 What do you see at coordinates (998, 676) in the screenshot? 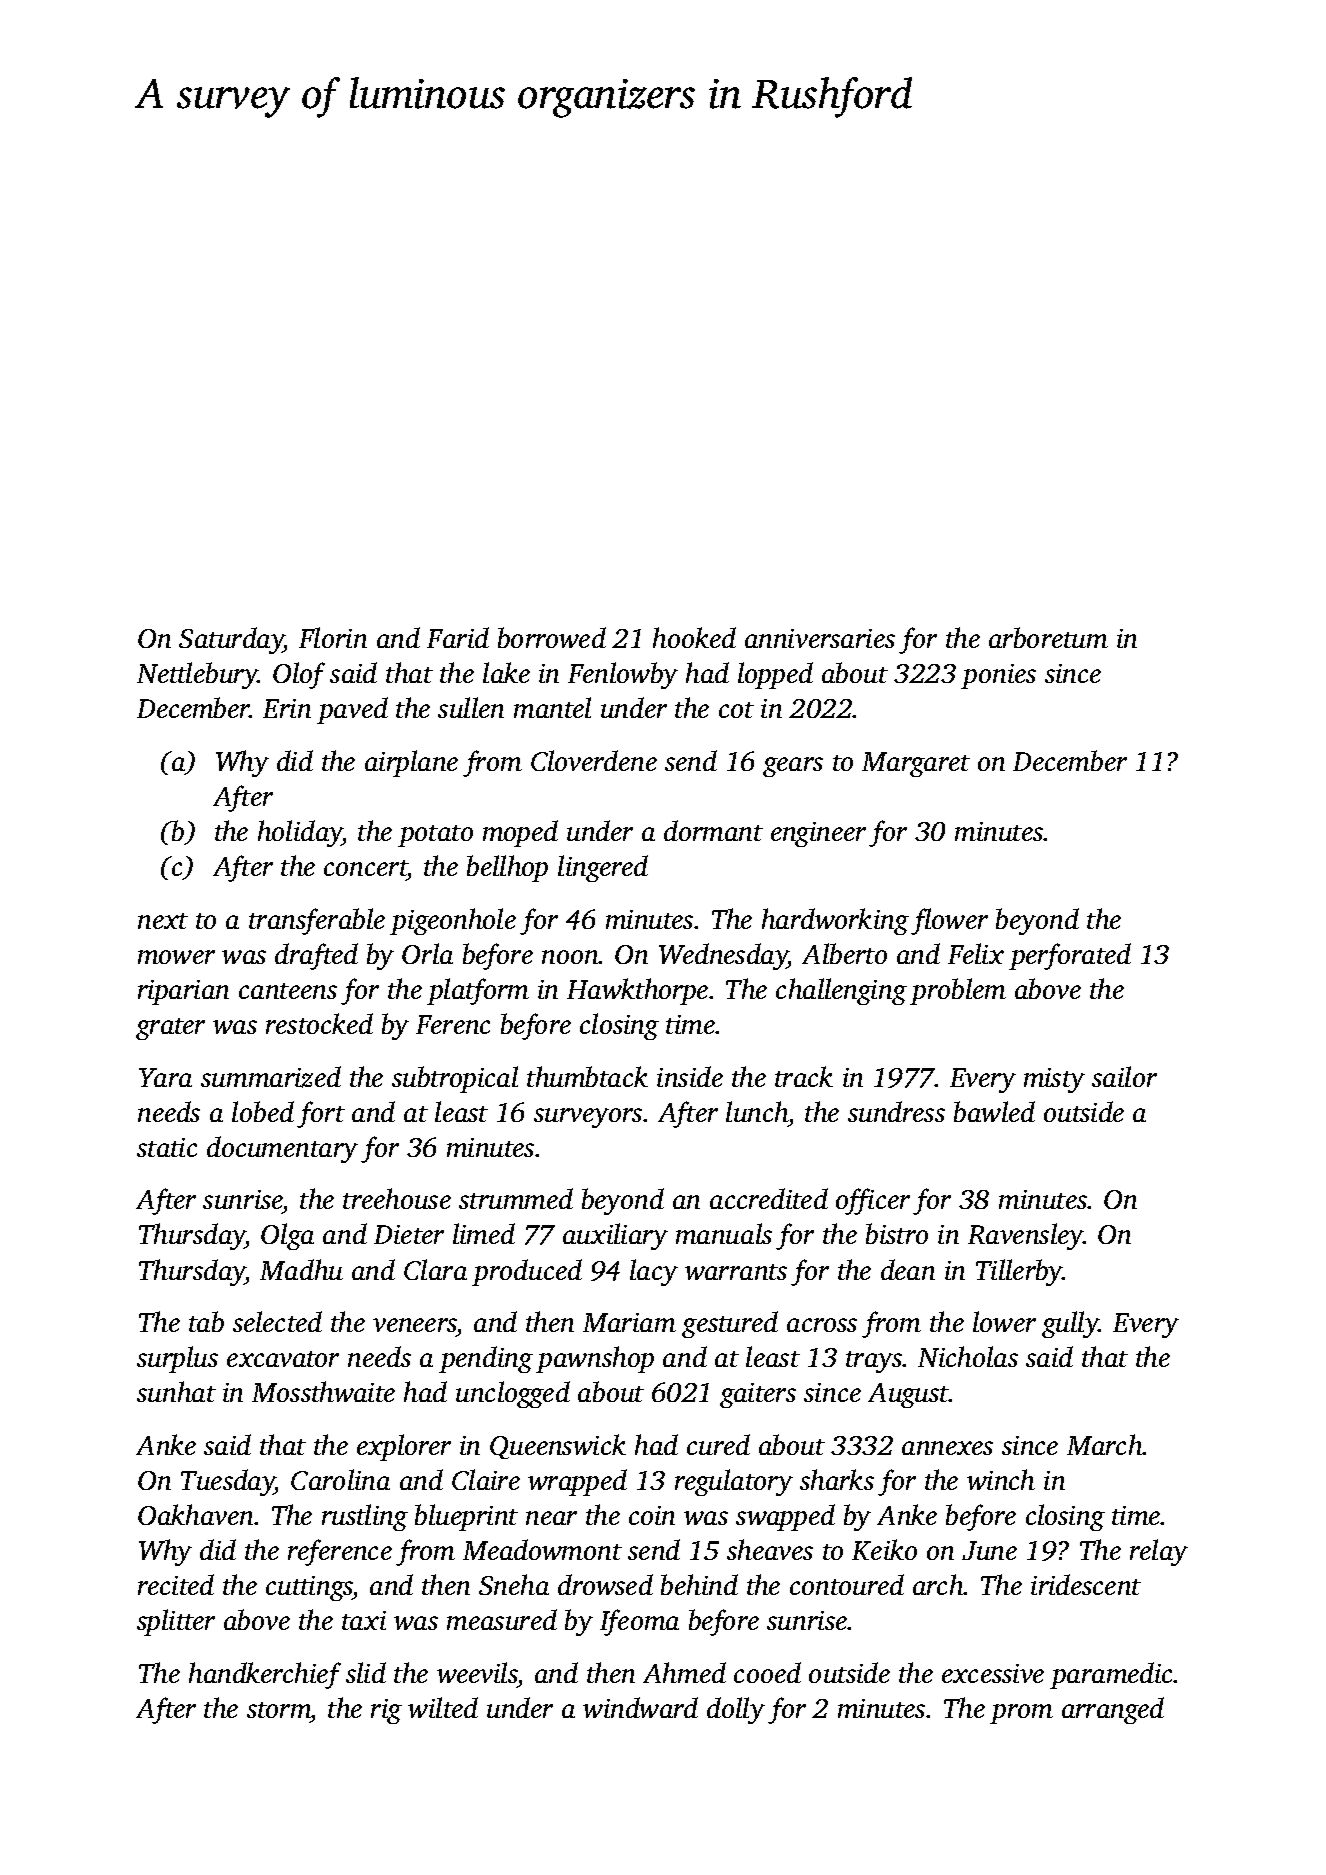
I see `ponies` at bounding box center [998, 676].
